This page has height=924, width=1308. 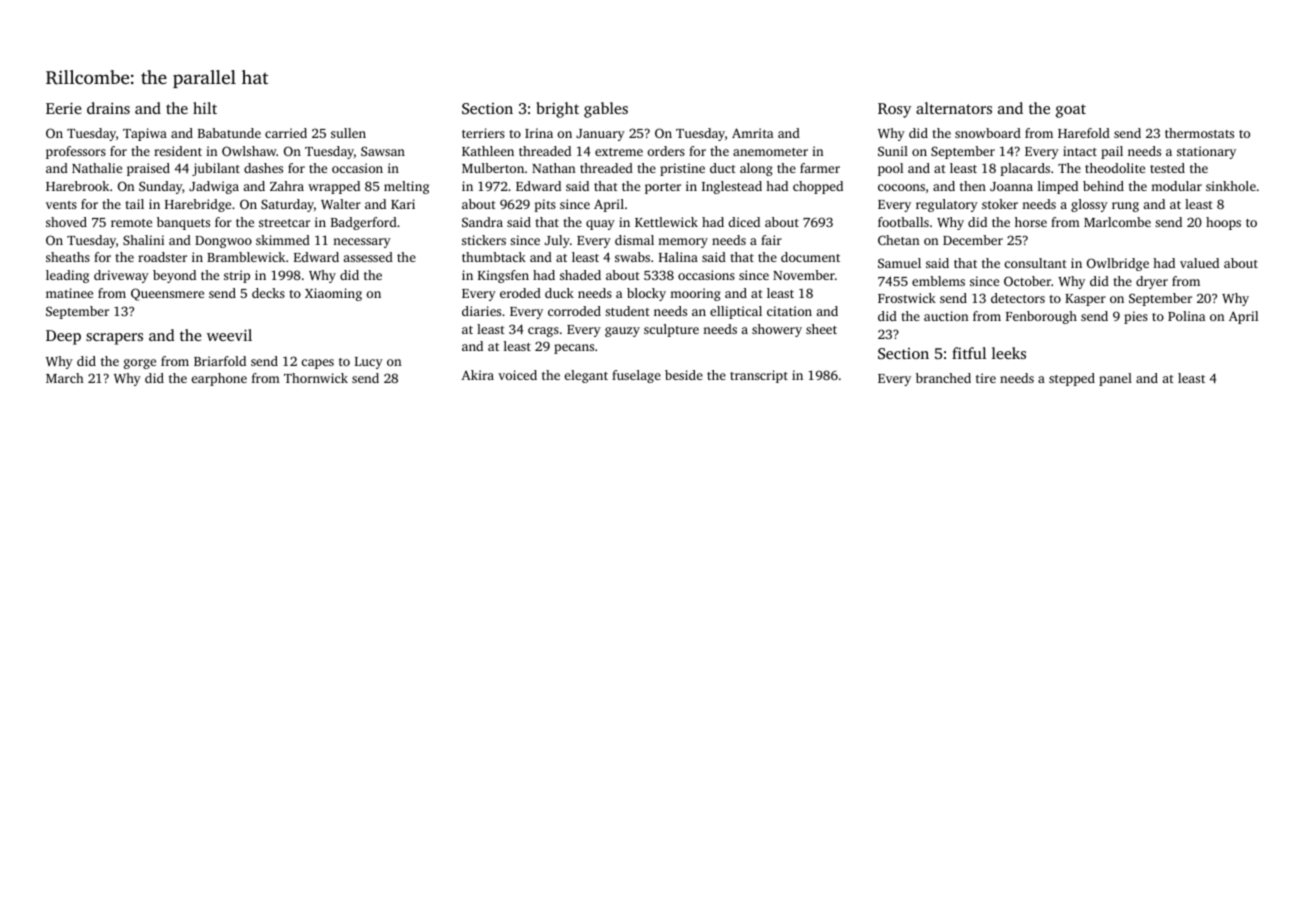 I want to click on goat, so click(x=1071, y=111).
